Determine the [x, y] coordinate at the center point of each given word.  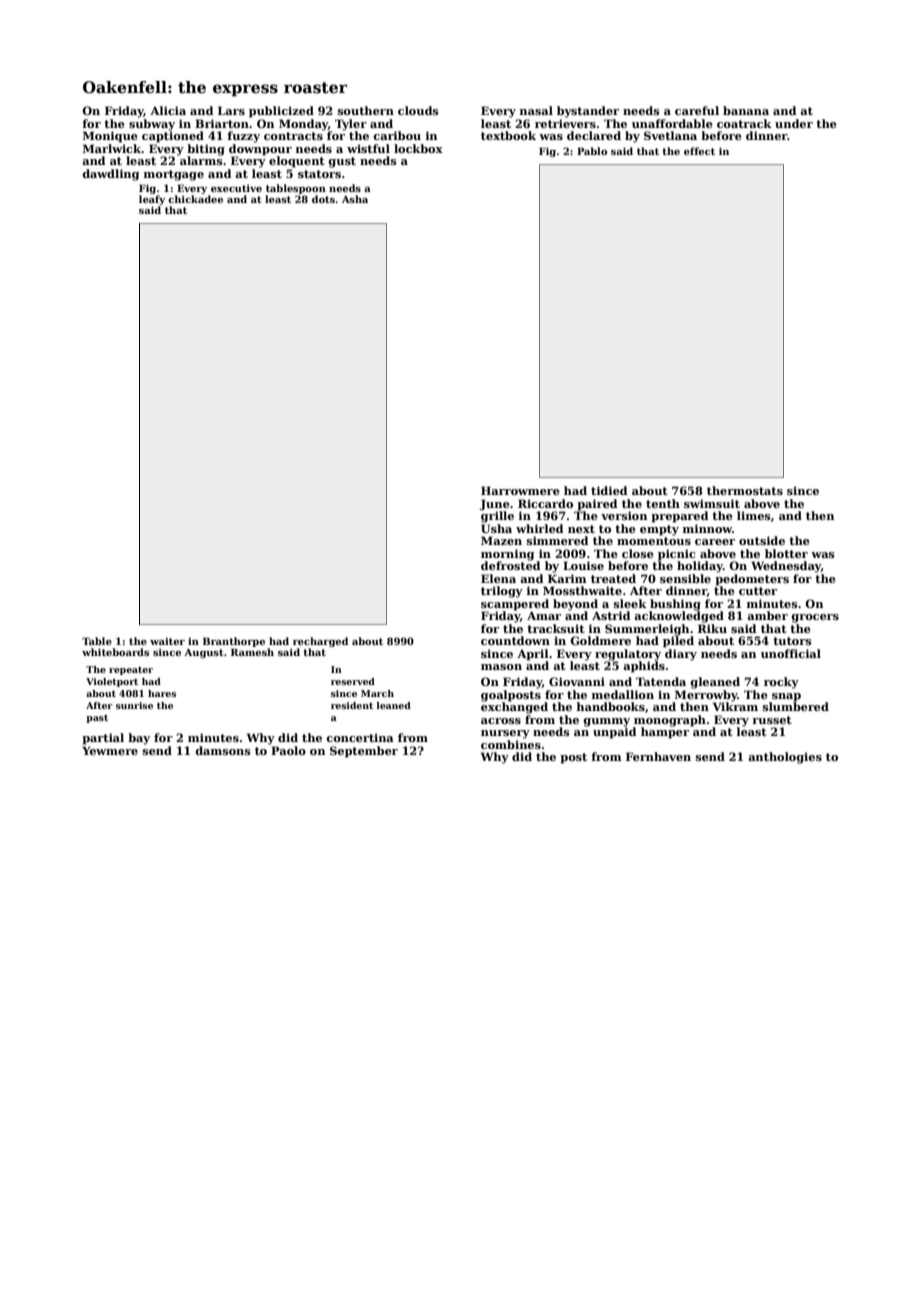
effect [699, 151]
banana [746, 110]
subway [152, 125]
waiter [167, 641]
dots [323, 199]
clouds [418, 110]
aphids [644, 667]
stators [319, 174]
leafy [152, 200]
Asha [355, 199]
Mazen [501, 540]
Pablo [592, 151]
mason [501, 667]
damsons [223, 750]
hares [162, 693]
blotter [786, 553]
